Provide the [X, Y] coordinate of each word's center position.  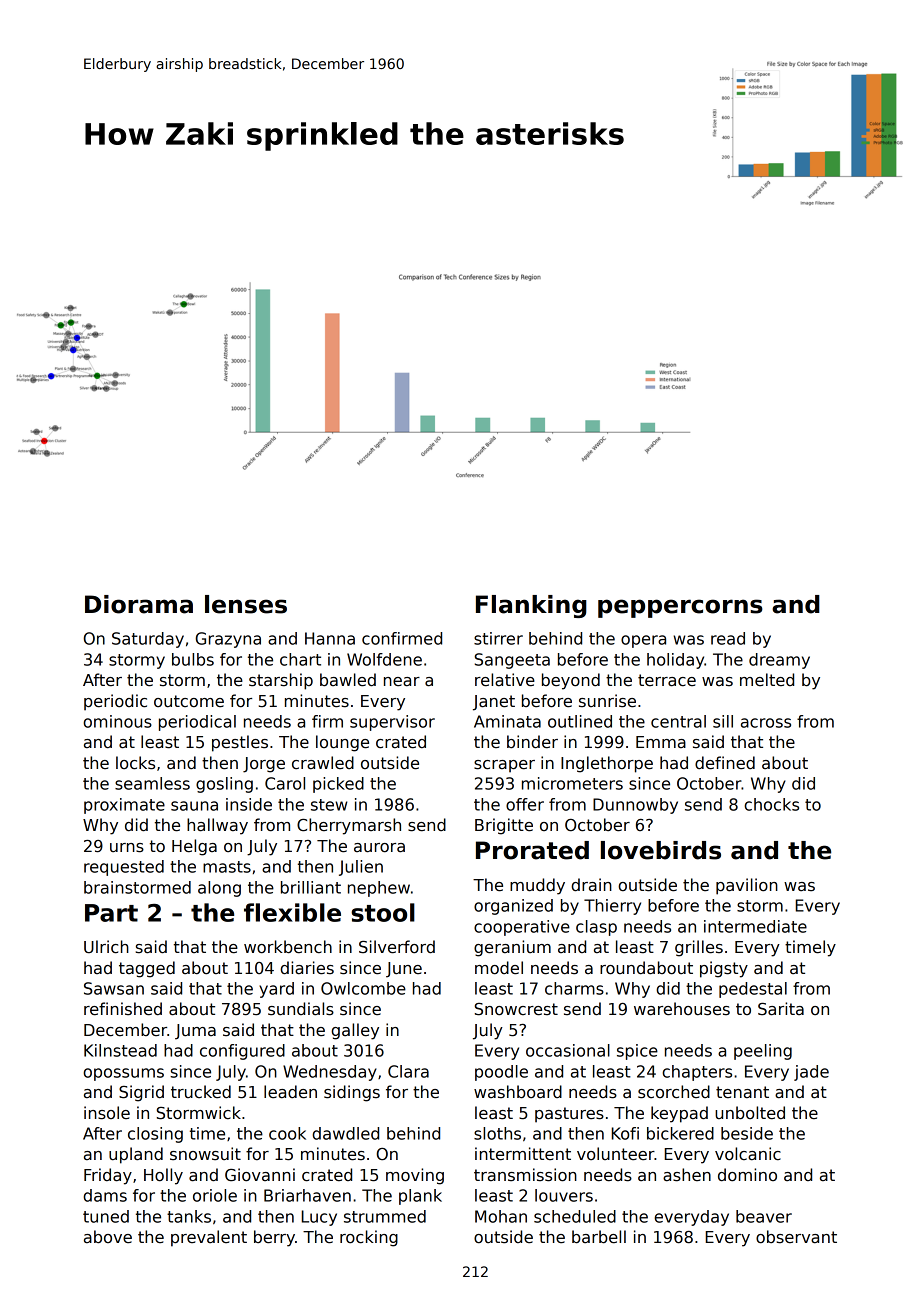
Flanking [531, 606]
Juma [195, 1032]
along [219, 889]
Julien [361, 868]
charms [574, 988]
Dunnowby [635, 806]
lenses [246, 604]
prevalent [209, 1238]
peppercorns [680, 608]
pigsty [724, 969]
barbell [599, 1237]
